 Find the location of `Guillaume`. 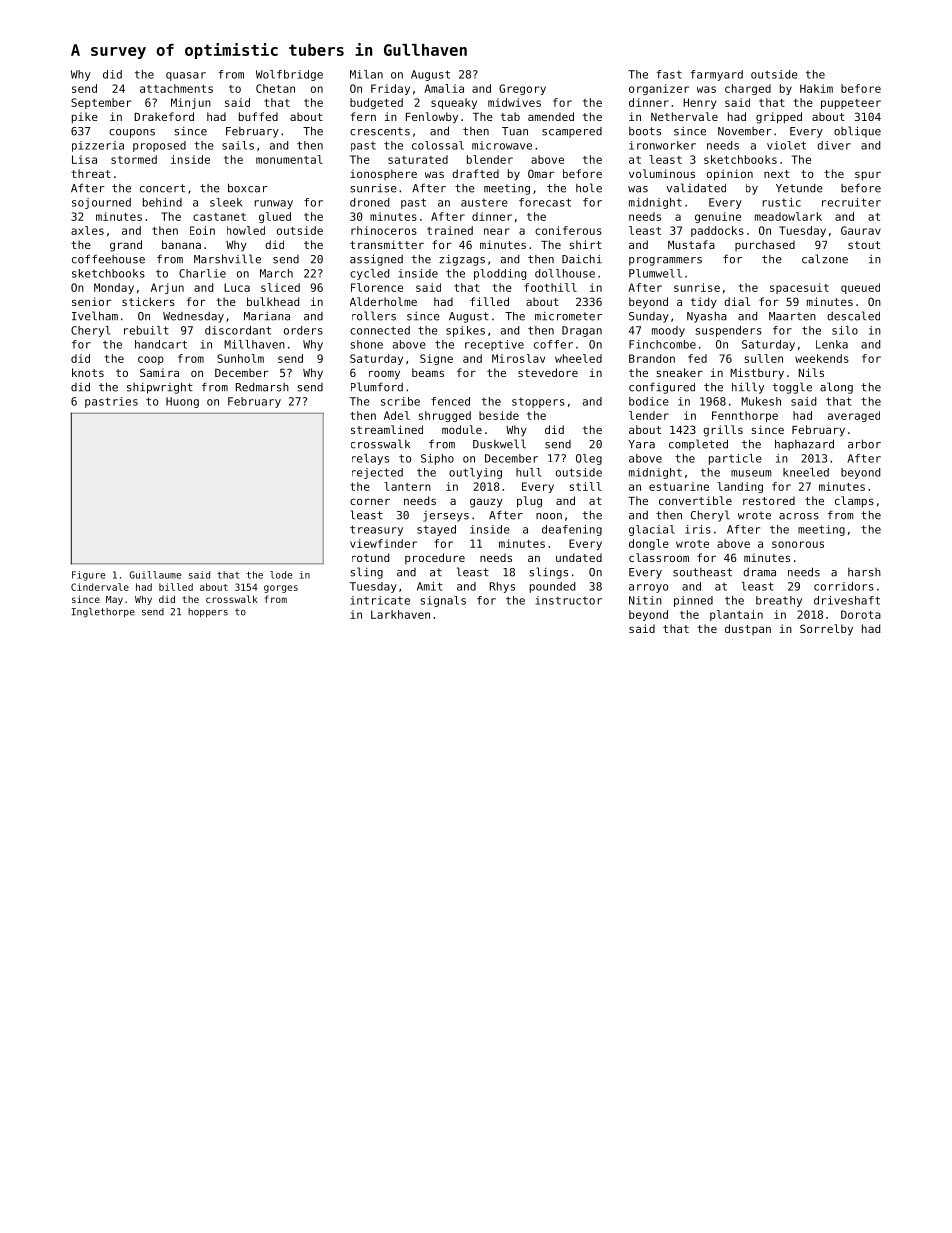

Guillaume is located at coordinates (155, 575).
